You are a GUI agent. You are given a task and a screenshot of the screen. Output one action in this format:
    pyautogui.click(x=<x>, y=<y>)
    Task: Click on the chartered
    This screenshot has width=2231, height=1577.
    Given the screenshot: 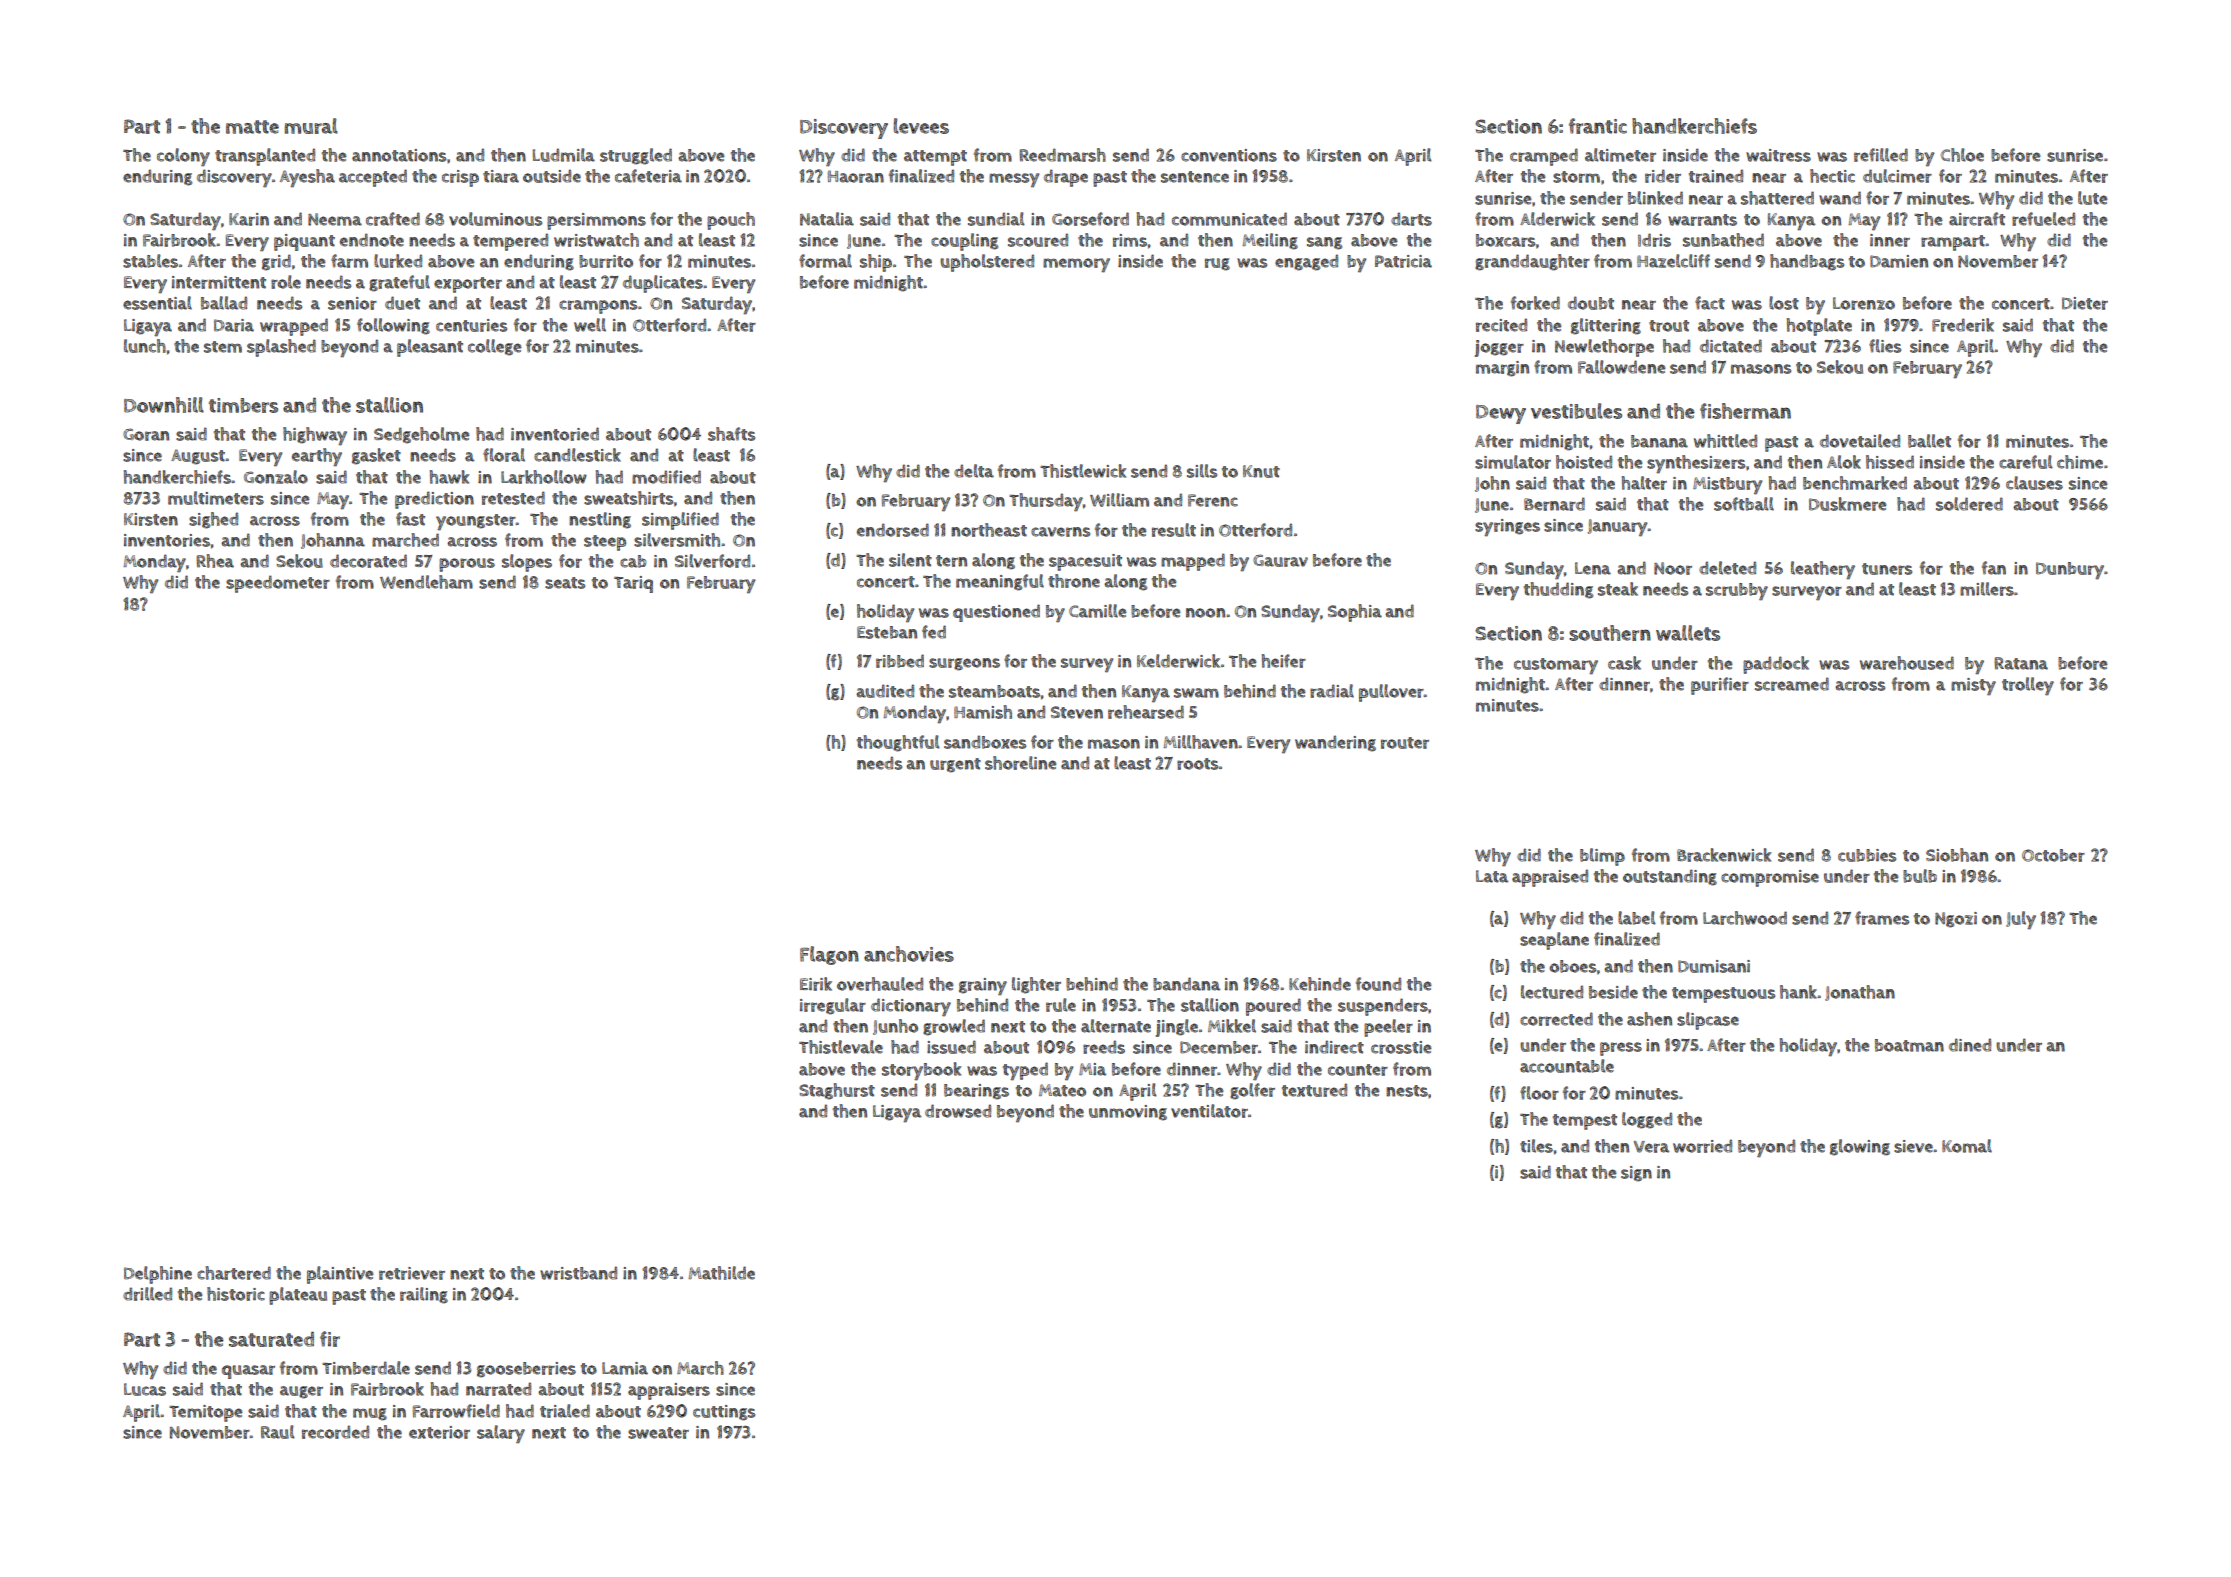 What is the action you would take?
    pyautogui.click(x=234, y=1273)
